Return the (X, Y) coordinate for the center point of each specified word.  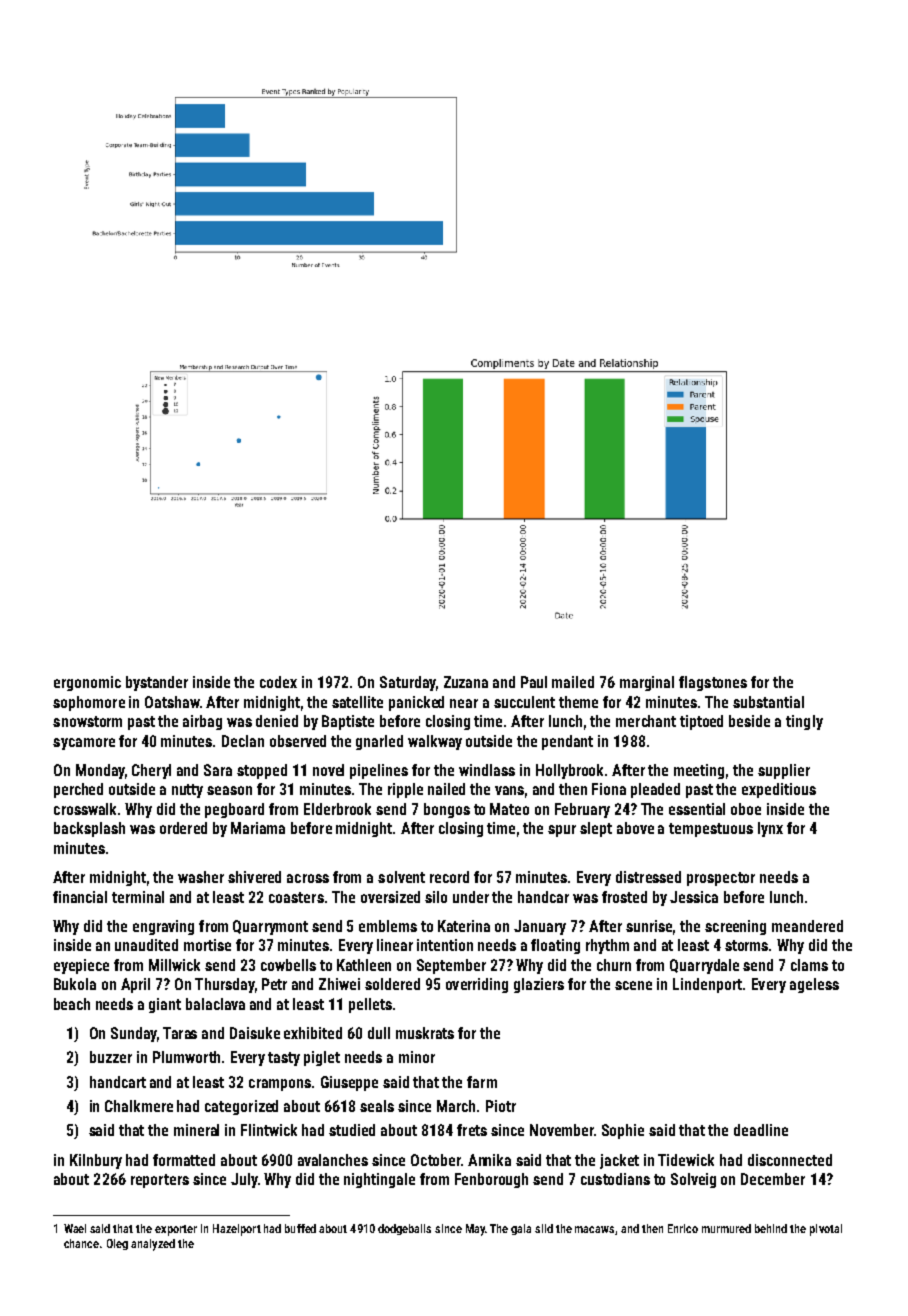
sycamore (84, 744)
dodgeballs (404, 1229)
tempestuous (711, 830)
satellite (357, 702)
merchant (646, 721)
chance (81, 1243)
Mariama (258, 828)
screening (735, 927)
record (449, 877)
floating (555, 946)
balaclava (215, 1004)
